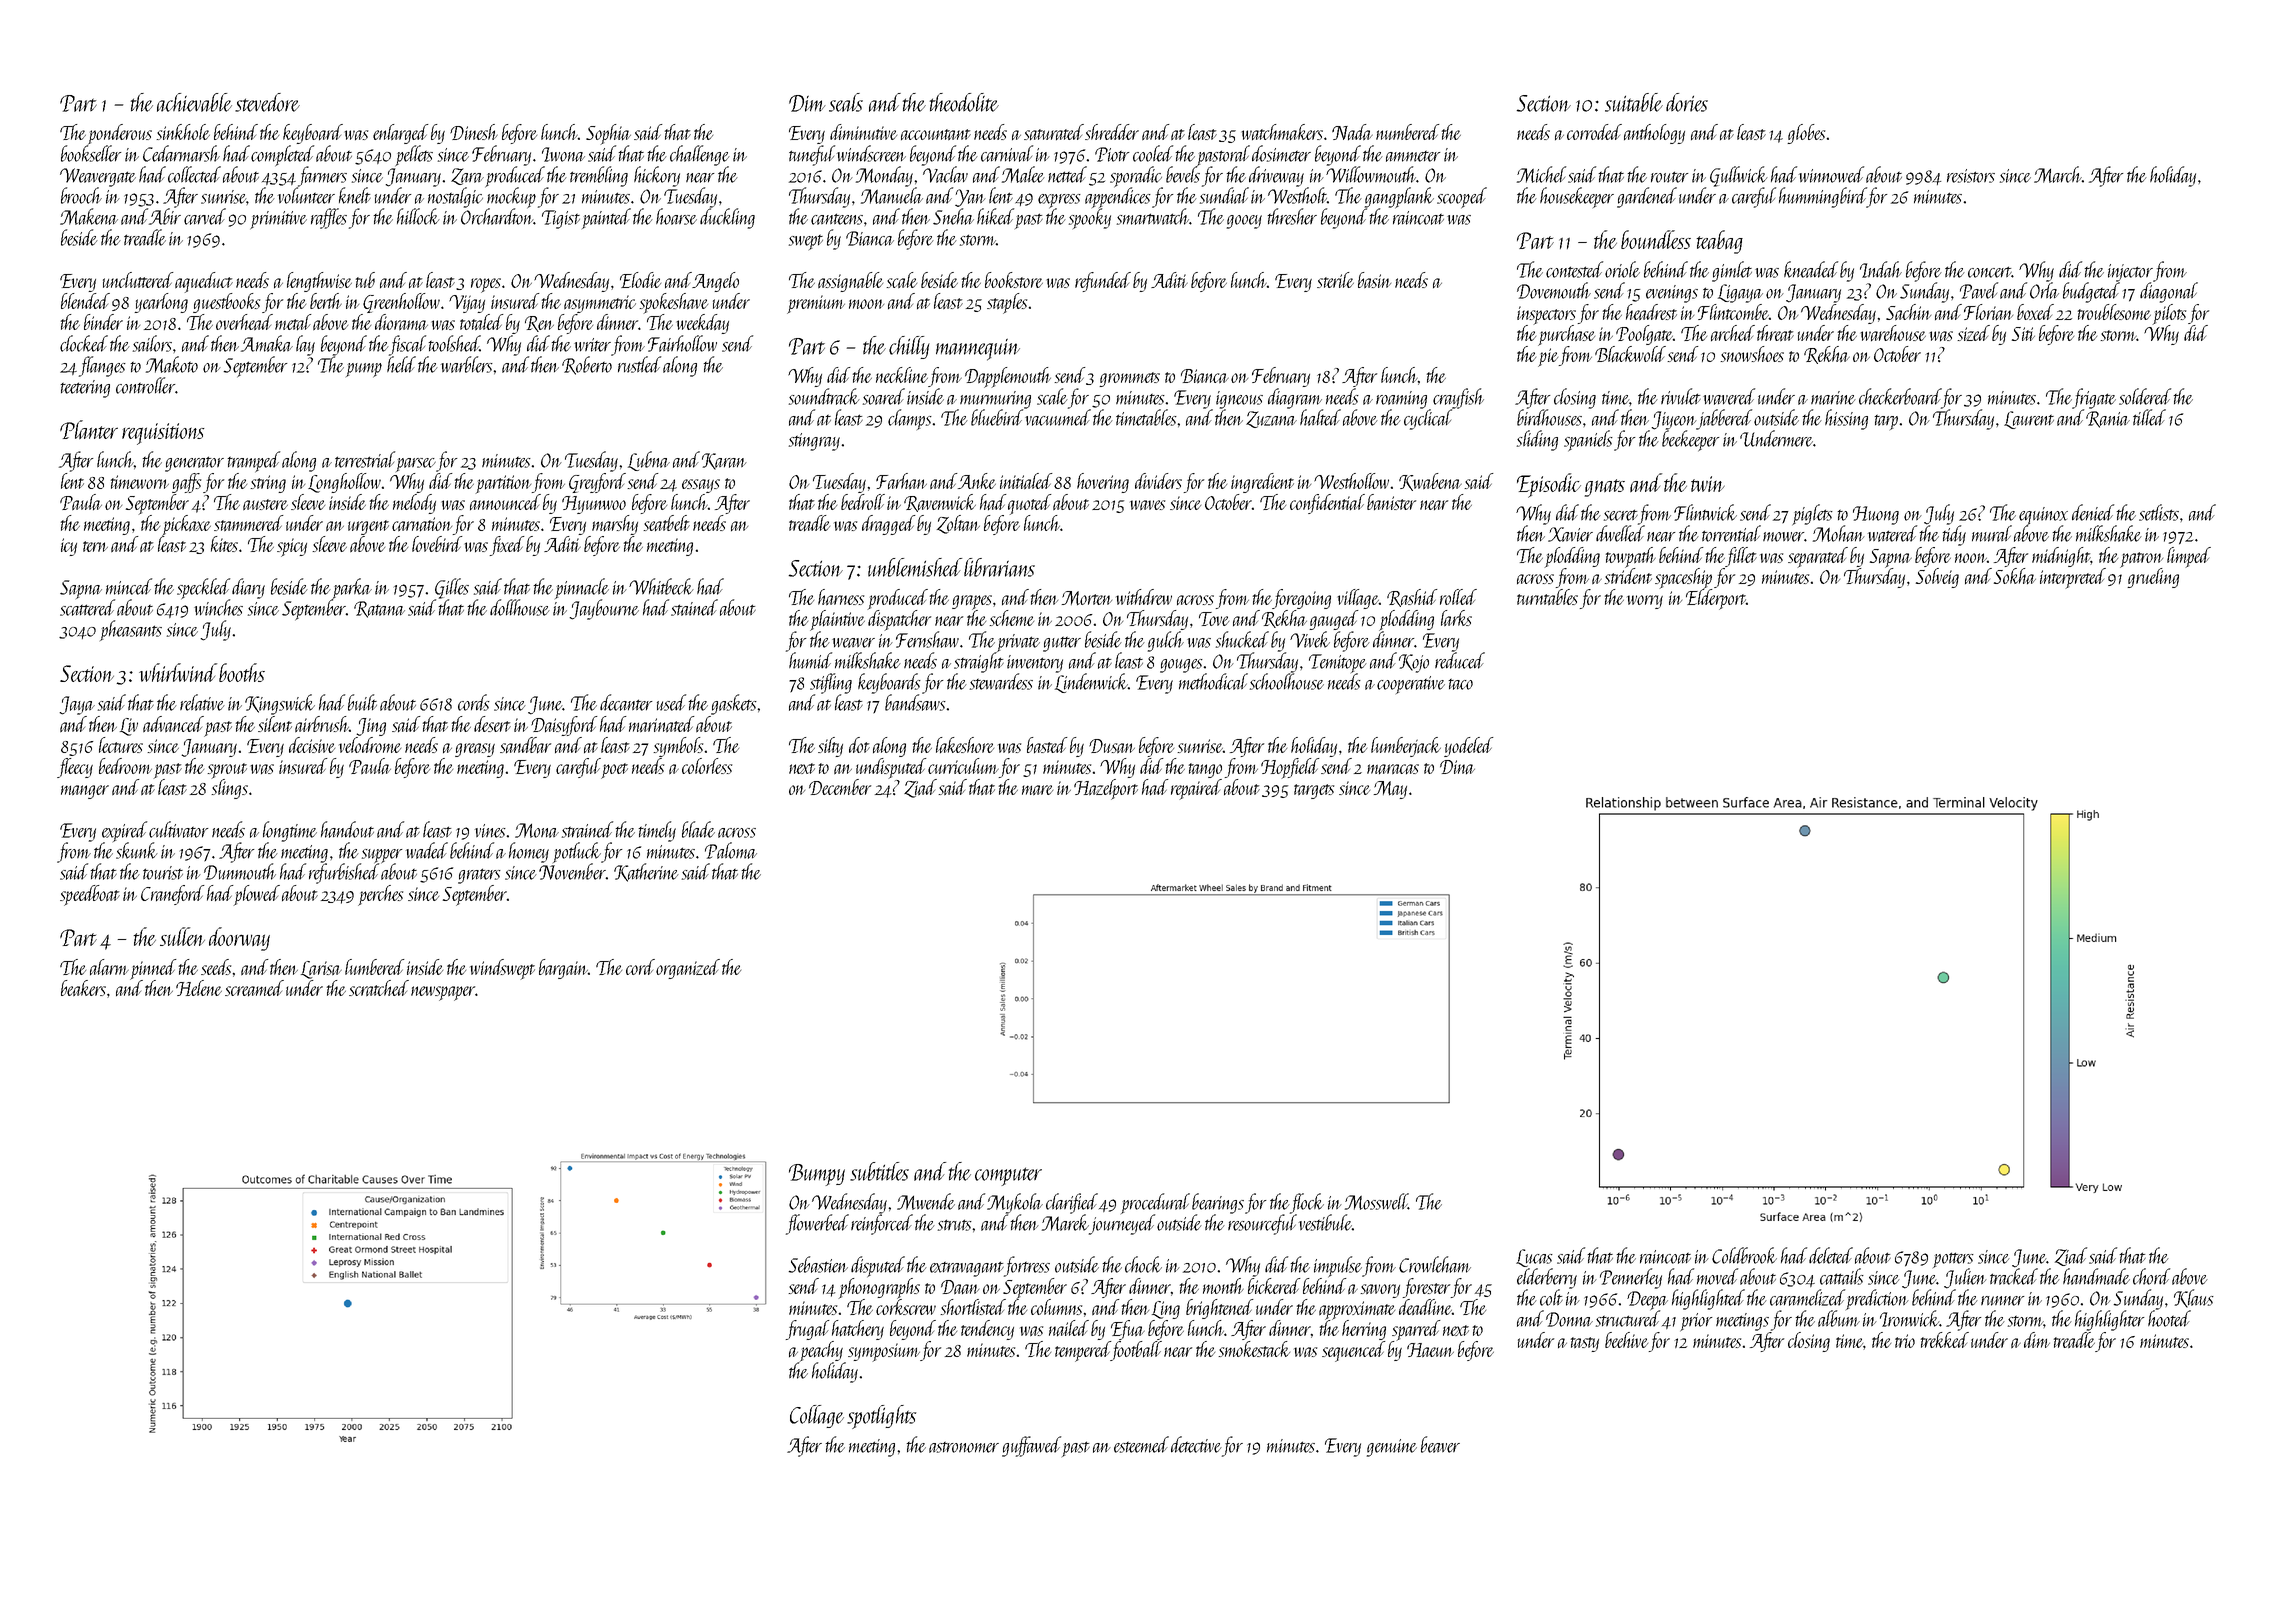 The height and width of the screenshot is (1614, 2282). I want to click on velodrome, so click(370, 745).
